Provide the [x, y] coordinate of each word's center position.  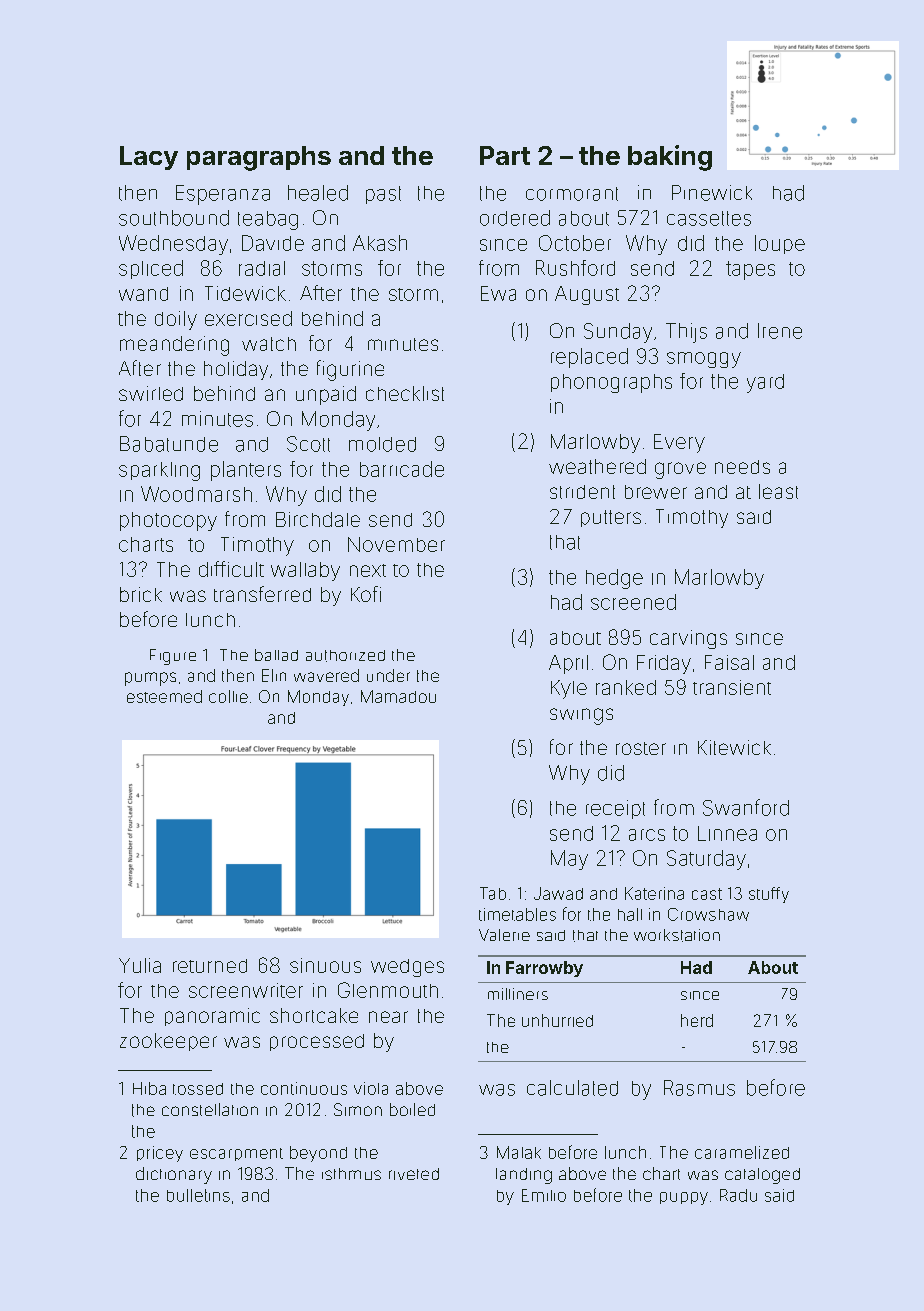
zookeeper [168, 1042]
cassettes [709, 218]
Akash [380, 243]
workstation [677, 935]
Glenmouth [388, 990]
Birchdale [318, 519]
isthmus [351, 1174]
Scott [308, 444]
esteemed [164, 696]
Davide [273, 243]
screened [633, 602]
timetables [517, 914]
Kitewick [734, 747]
